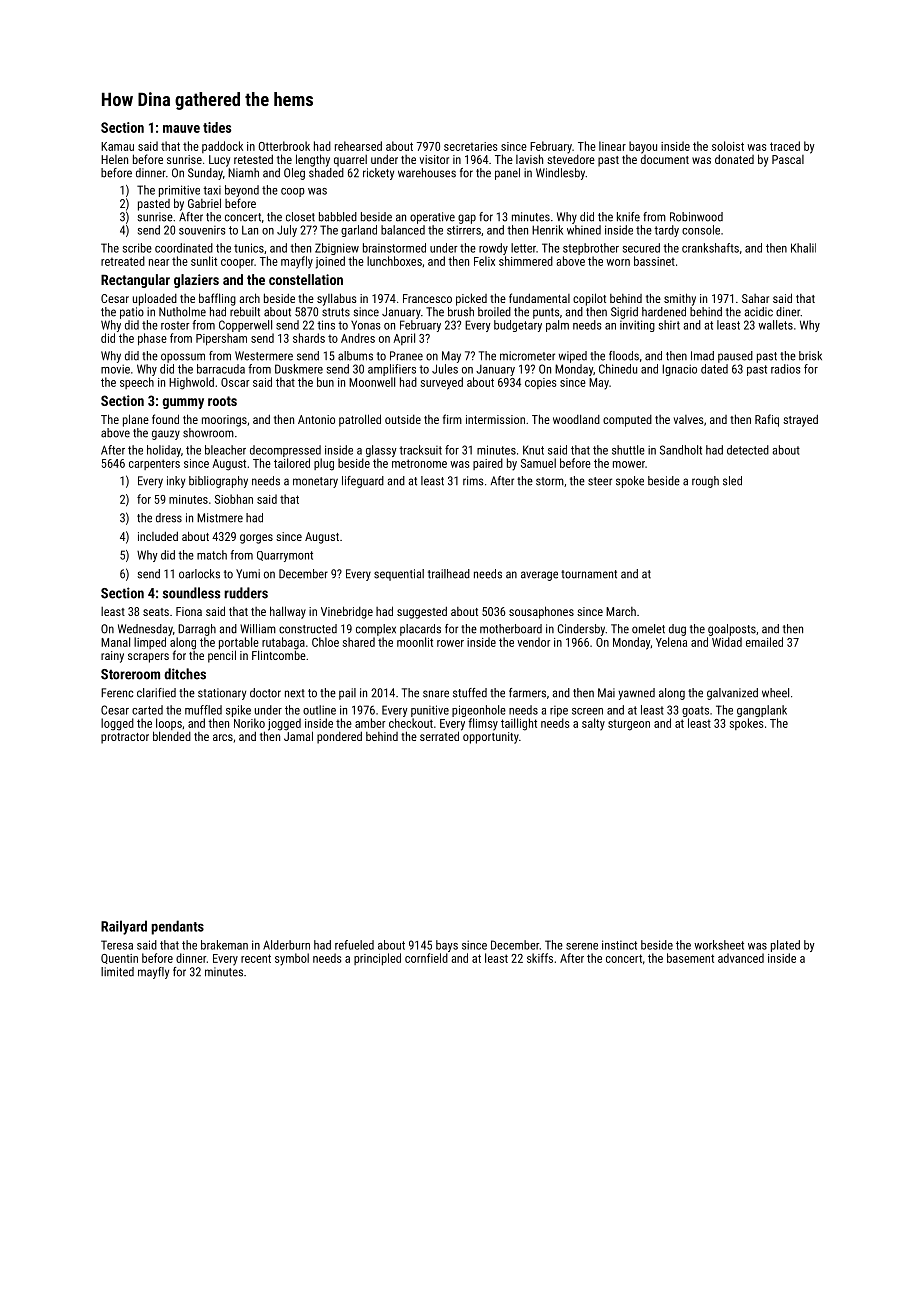 The height and width of the document is (1308, 924). What do you see at coordinates (710, 248) in the document?
I see `crankshafts` at bounding box center [710, 248].
